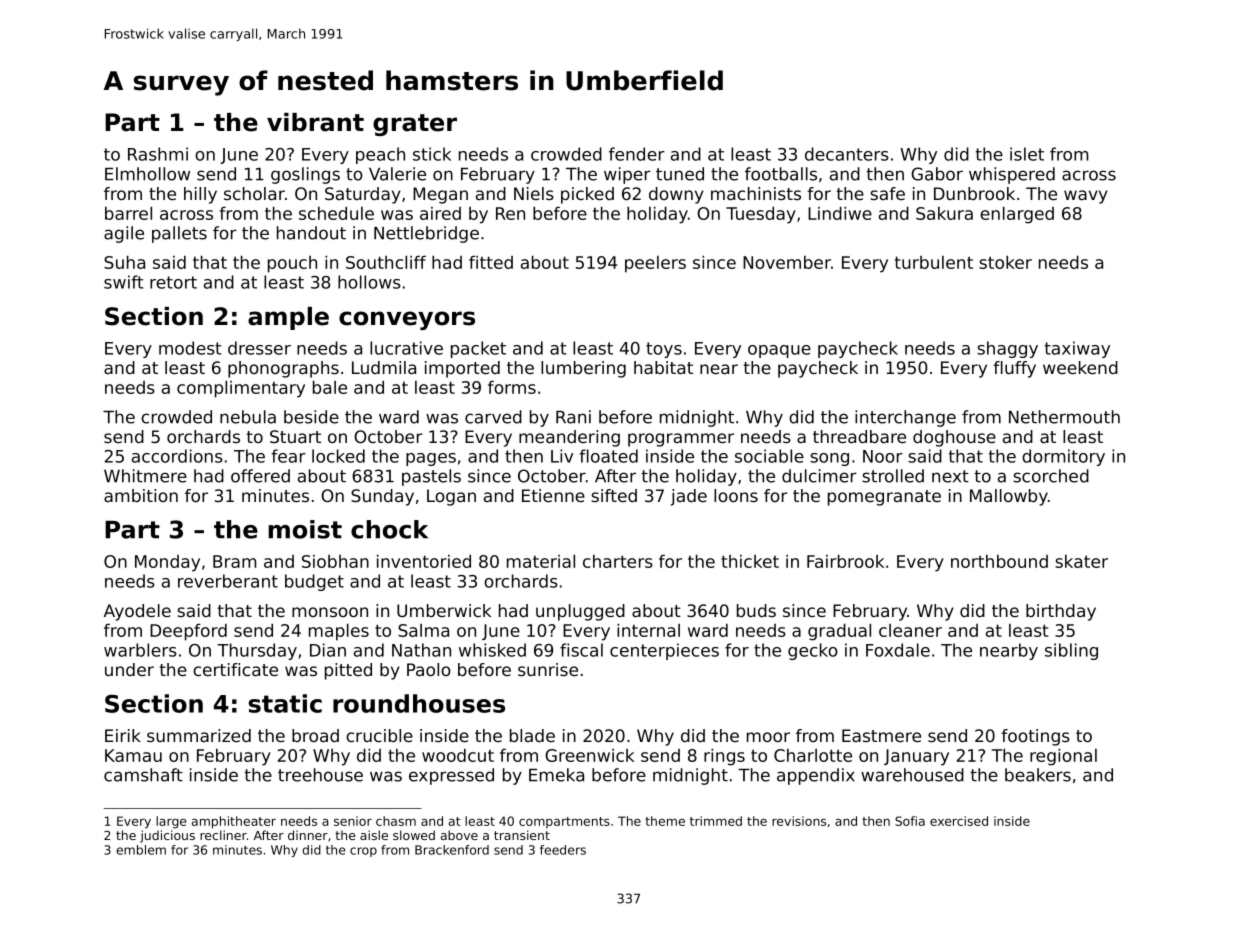  What do you see at coordinates (315, 122) in the screenshot?
I see `vibrant` at bounding box center [315, 122].
